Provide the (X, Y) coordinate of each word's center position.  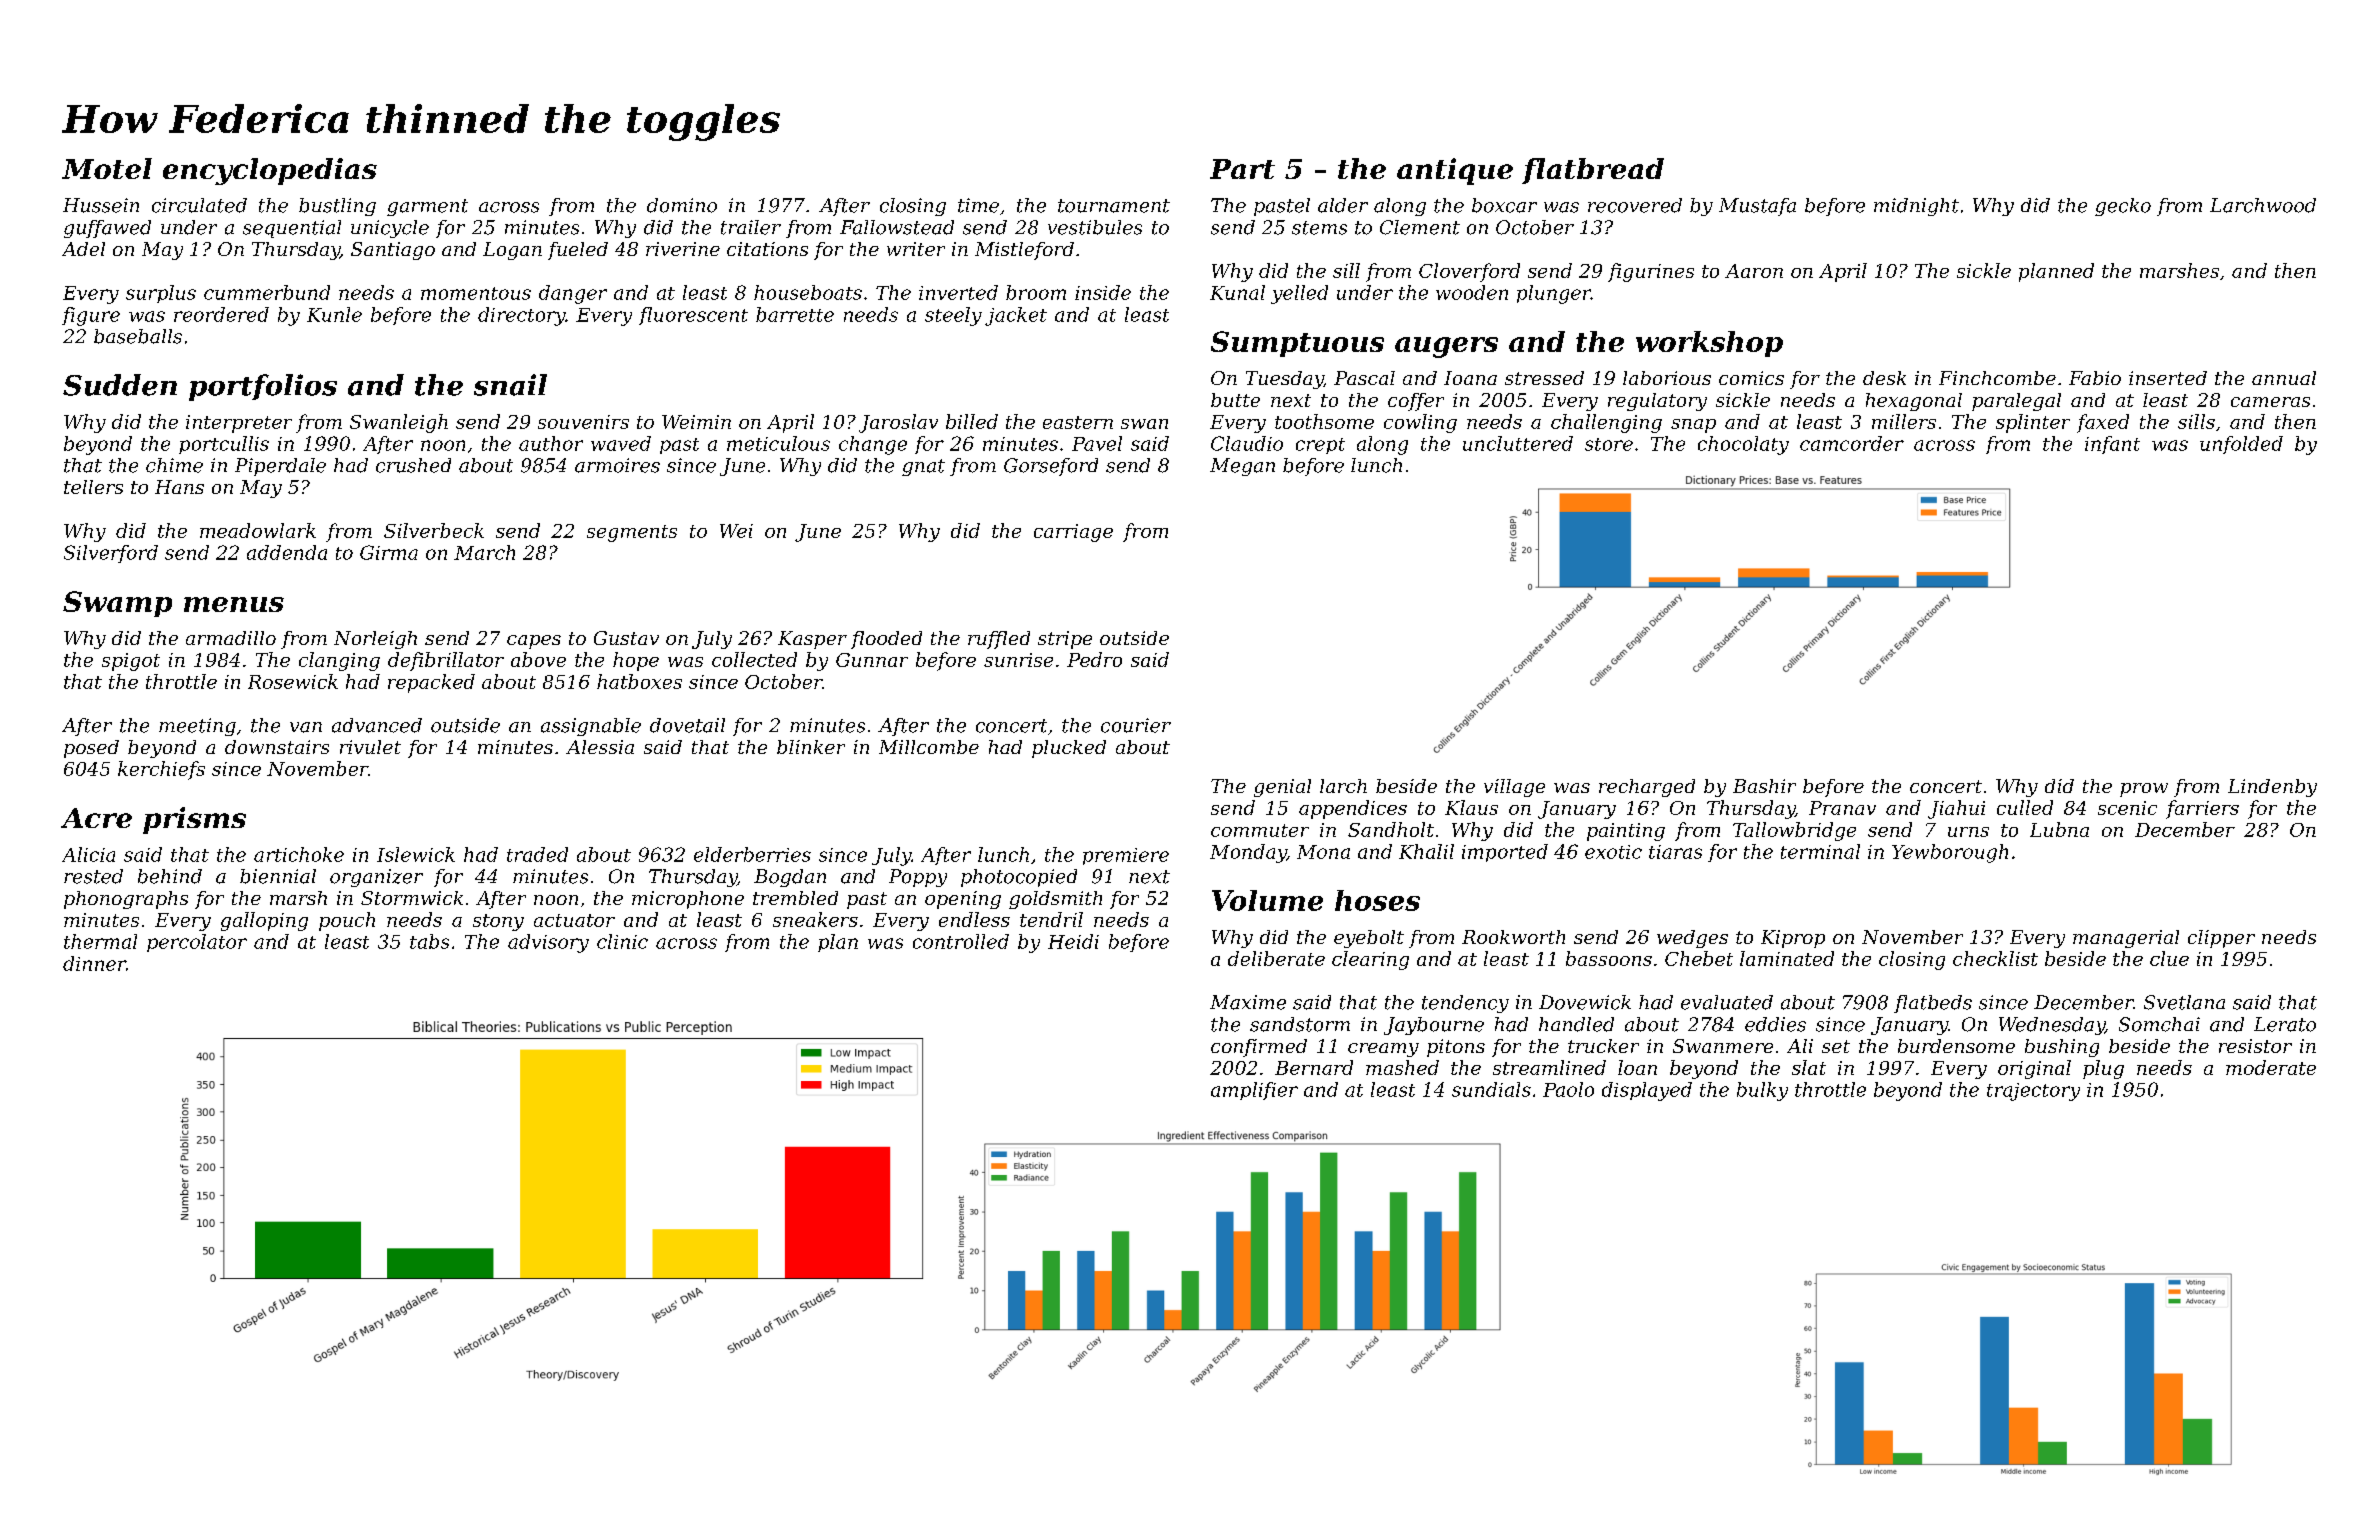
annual (2284, 378)
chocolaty (1743, 445)
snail (510, 385)
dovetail (687, 725)
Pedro (1094, 659)
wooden (1472, 292)
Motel (107, 168)
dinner (94, 963)
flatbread (1593, 171)
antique (1455, 171)
